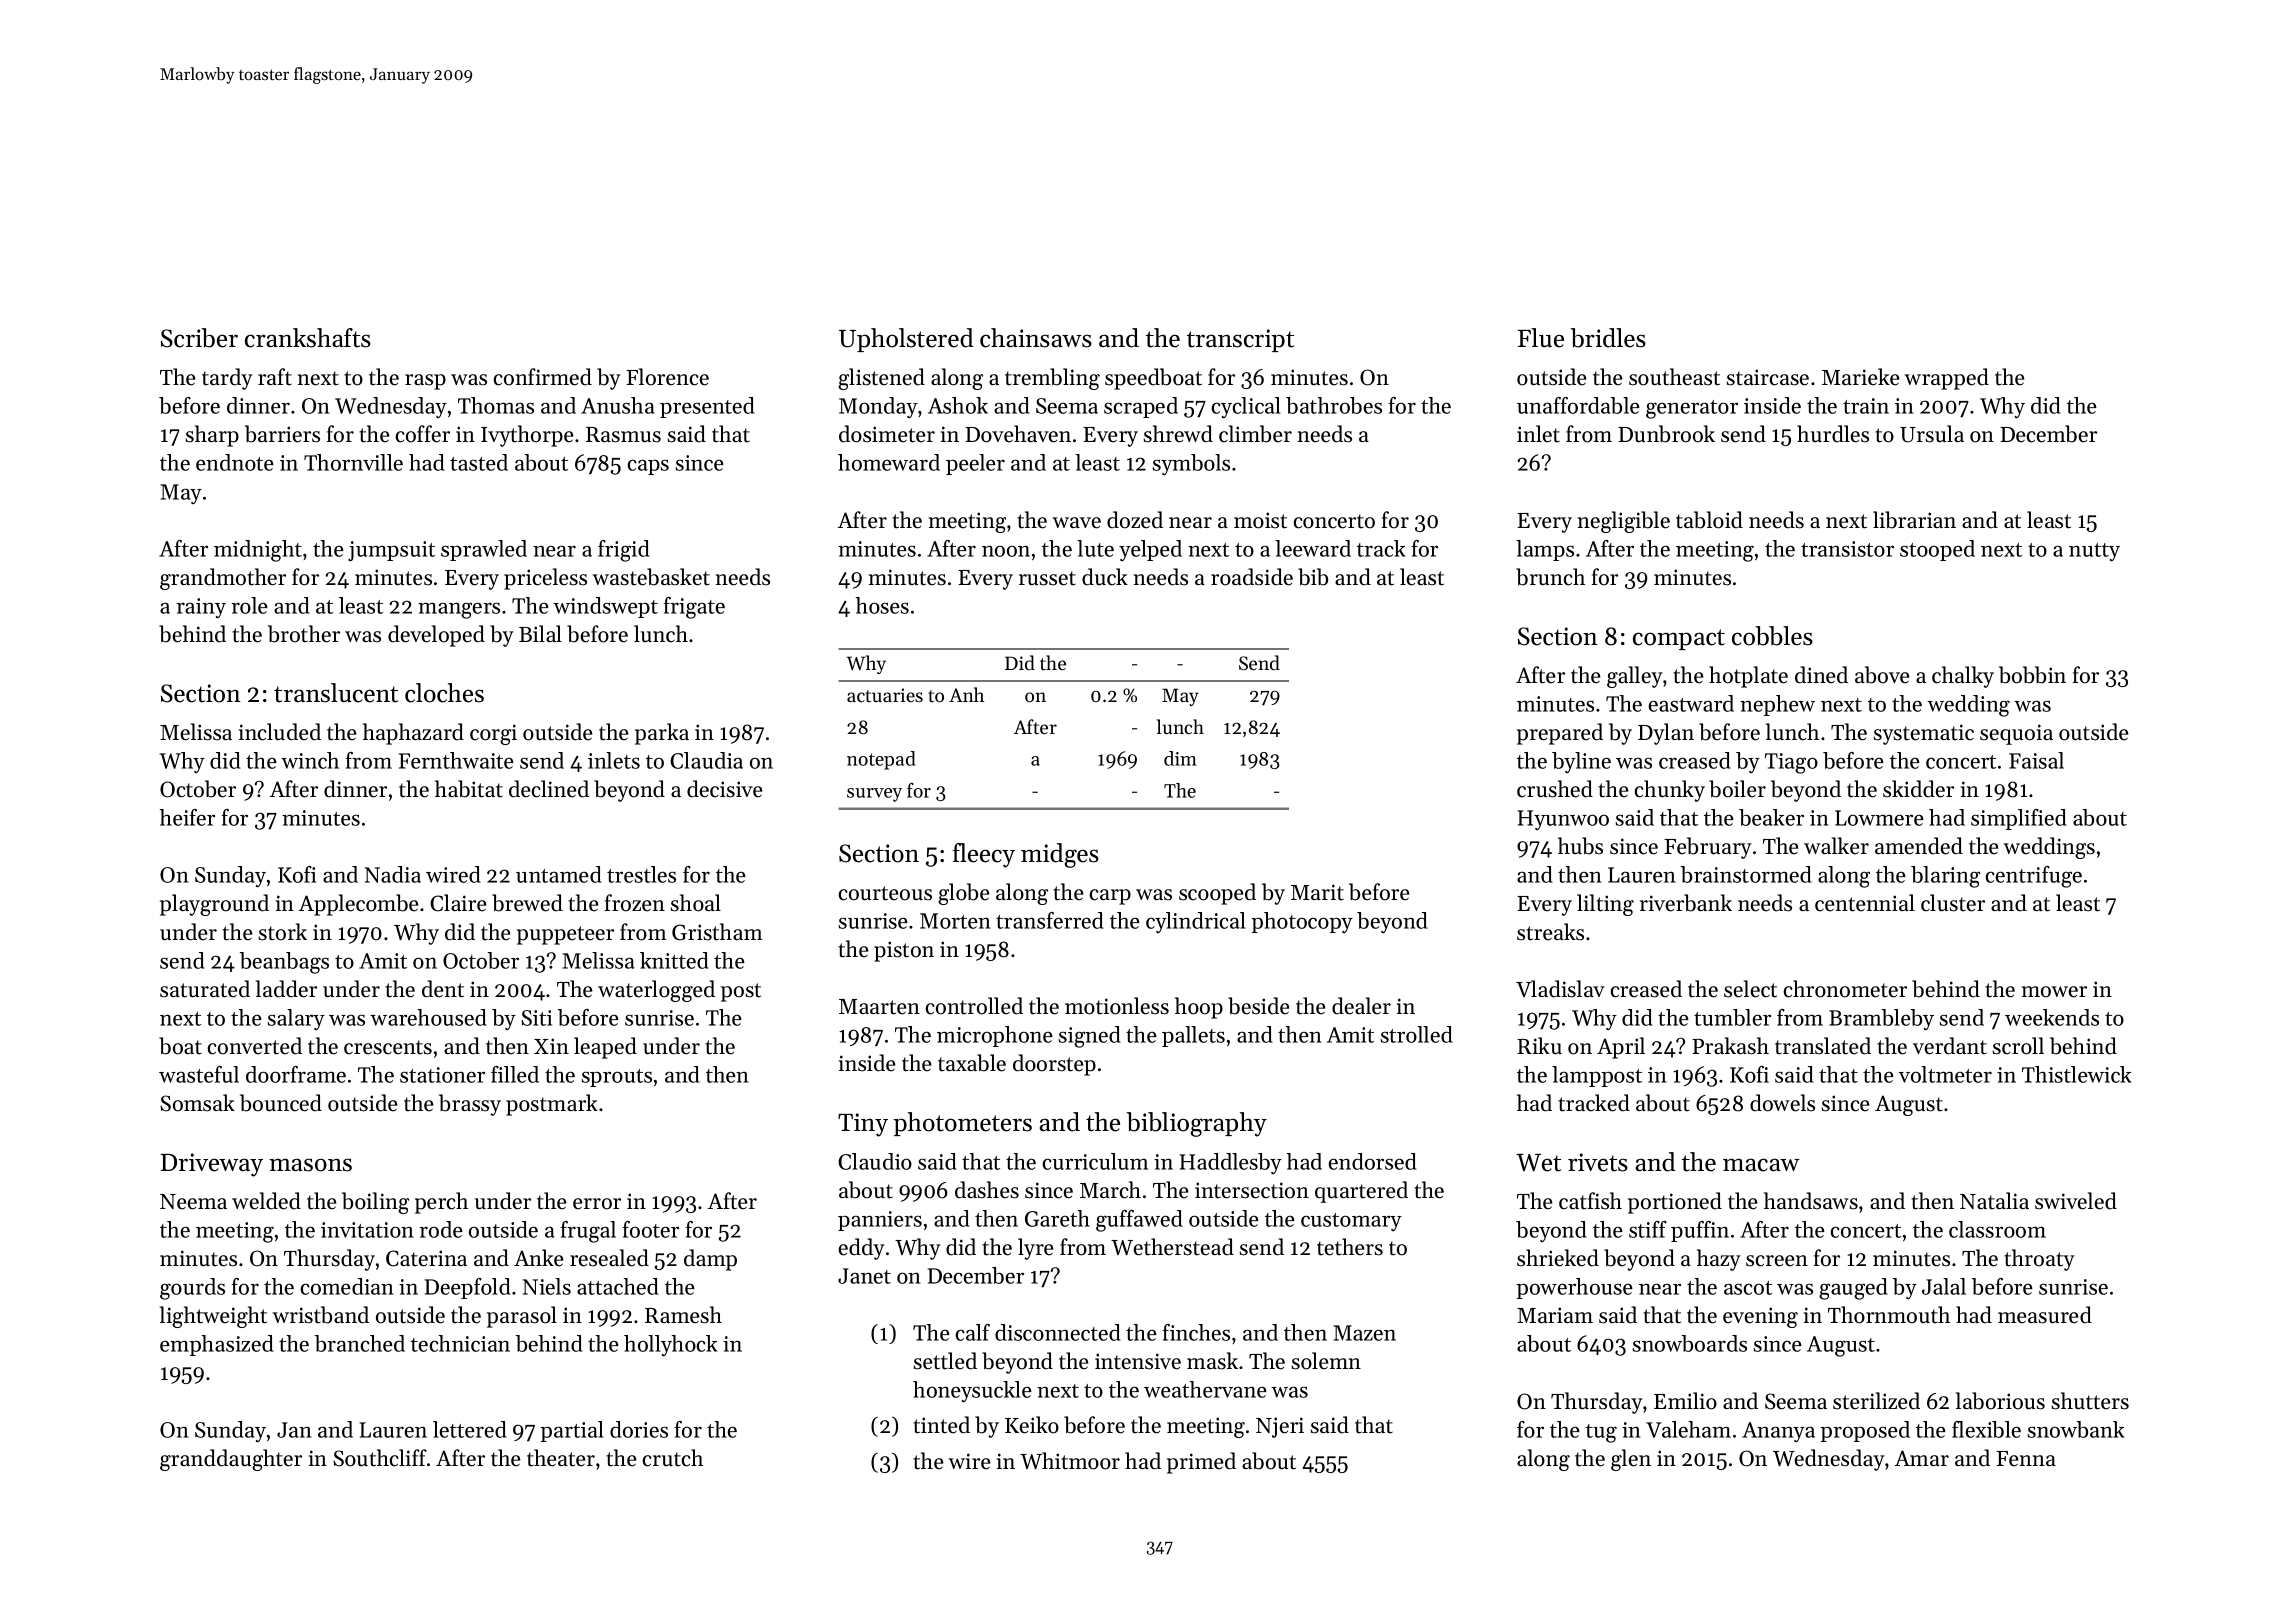 The width and height of the screenshot is (2292, 1620). Describe the element at coordinates (310, 1165) in the screenshot. I see `masons` at that location.
